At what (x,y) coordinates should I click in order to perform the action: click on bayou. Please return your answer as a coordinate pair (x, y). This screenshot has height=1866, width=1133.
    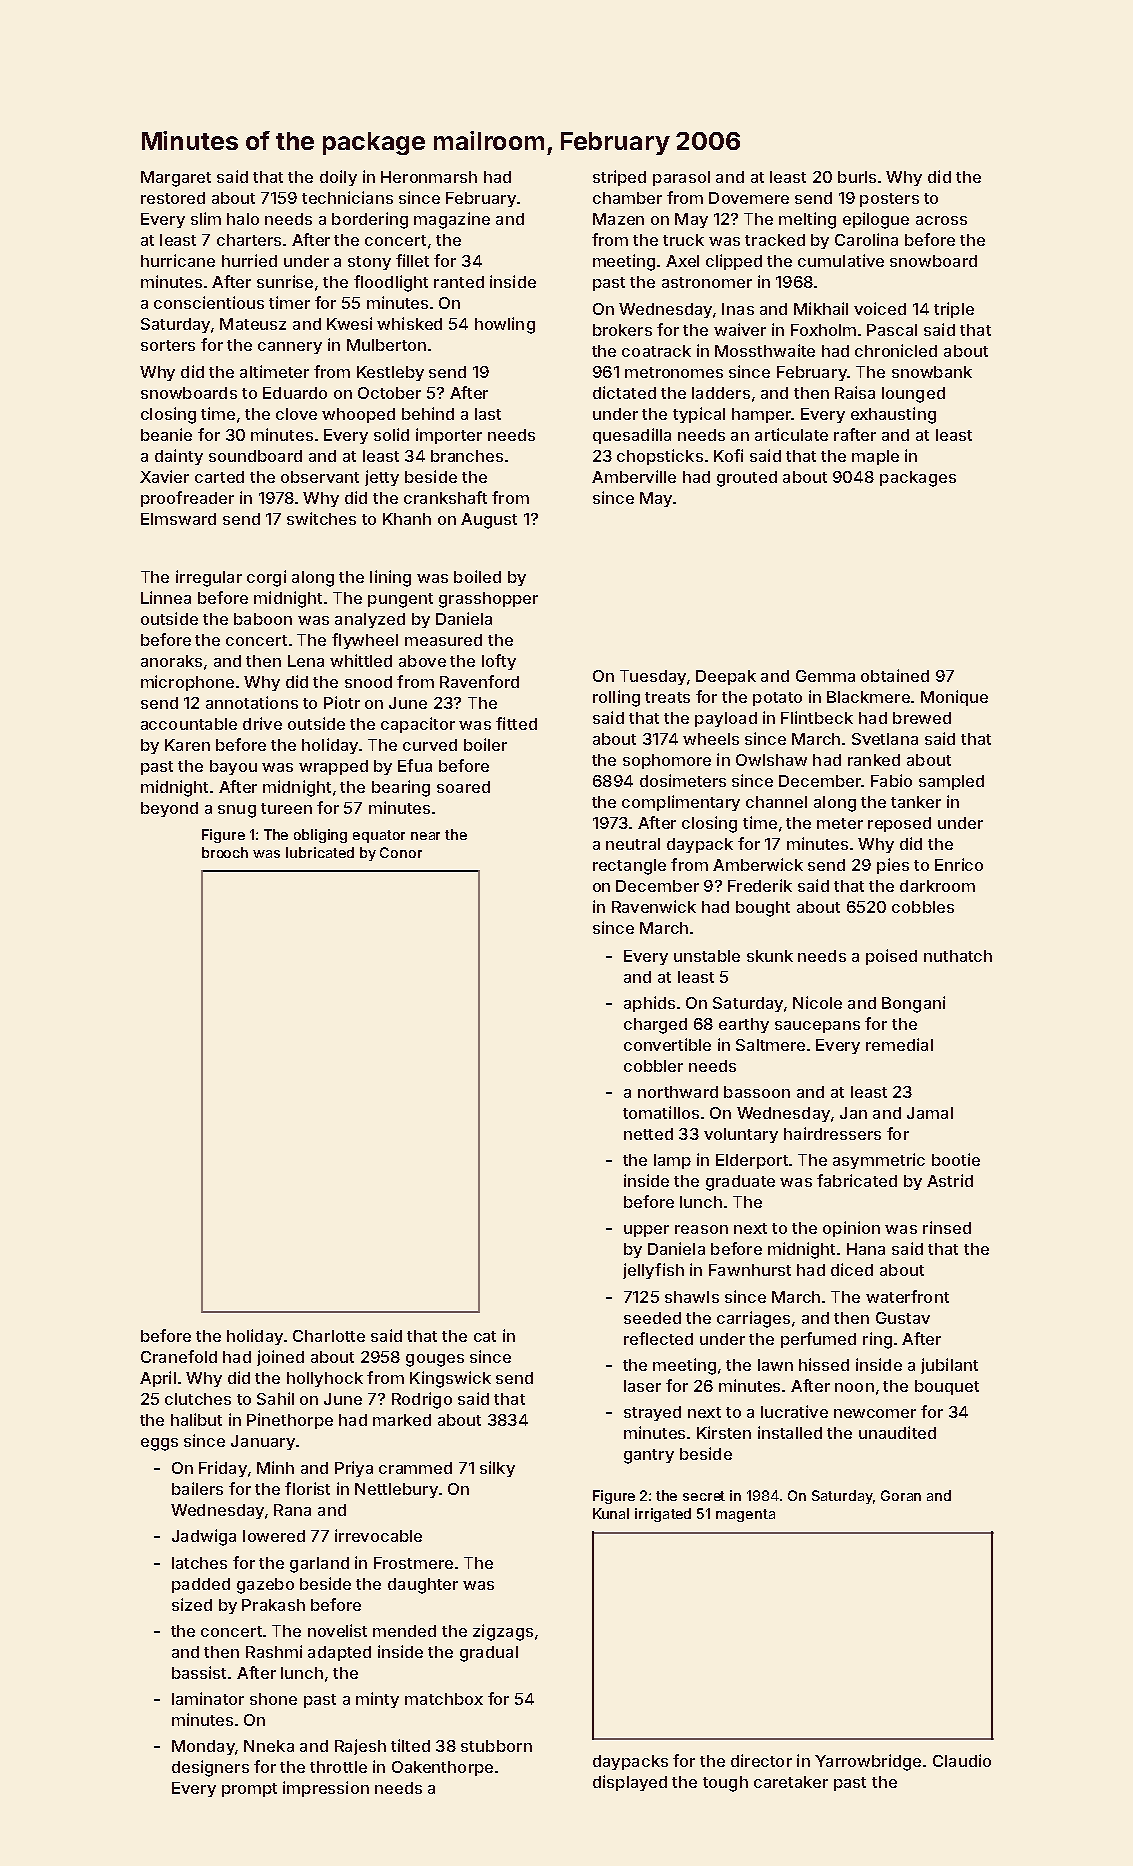
    Looking at the image, I should click on (233, 767).
